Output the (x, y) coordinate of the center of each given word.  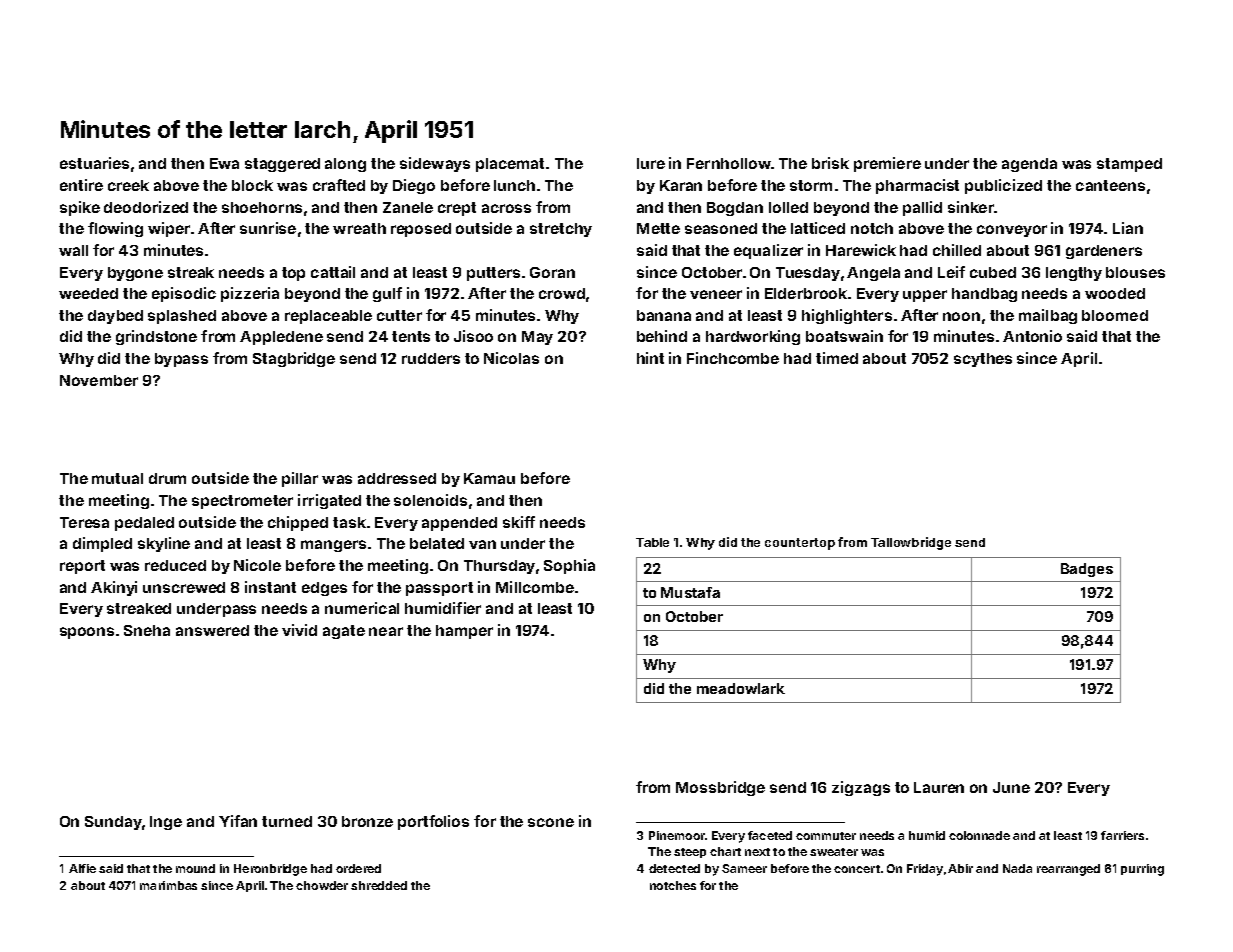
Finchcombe (733, 358)
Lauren (939, 787)
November (99, 380)
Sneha (147, 630)
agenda (1029, 165)
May (537, 338)
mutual (117, 478)
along (345, 165)
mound (195, 868)
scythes (983, 360)
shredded (379, 885)
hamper (464, 632)
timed (837, 358)
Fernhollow (729, 163)
